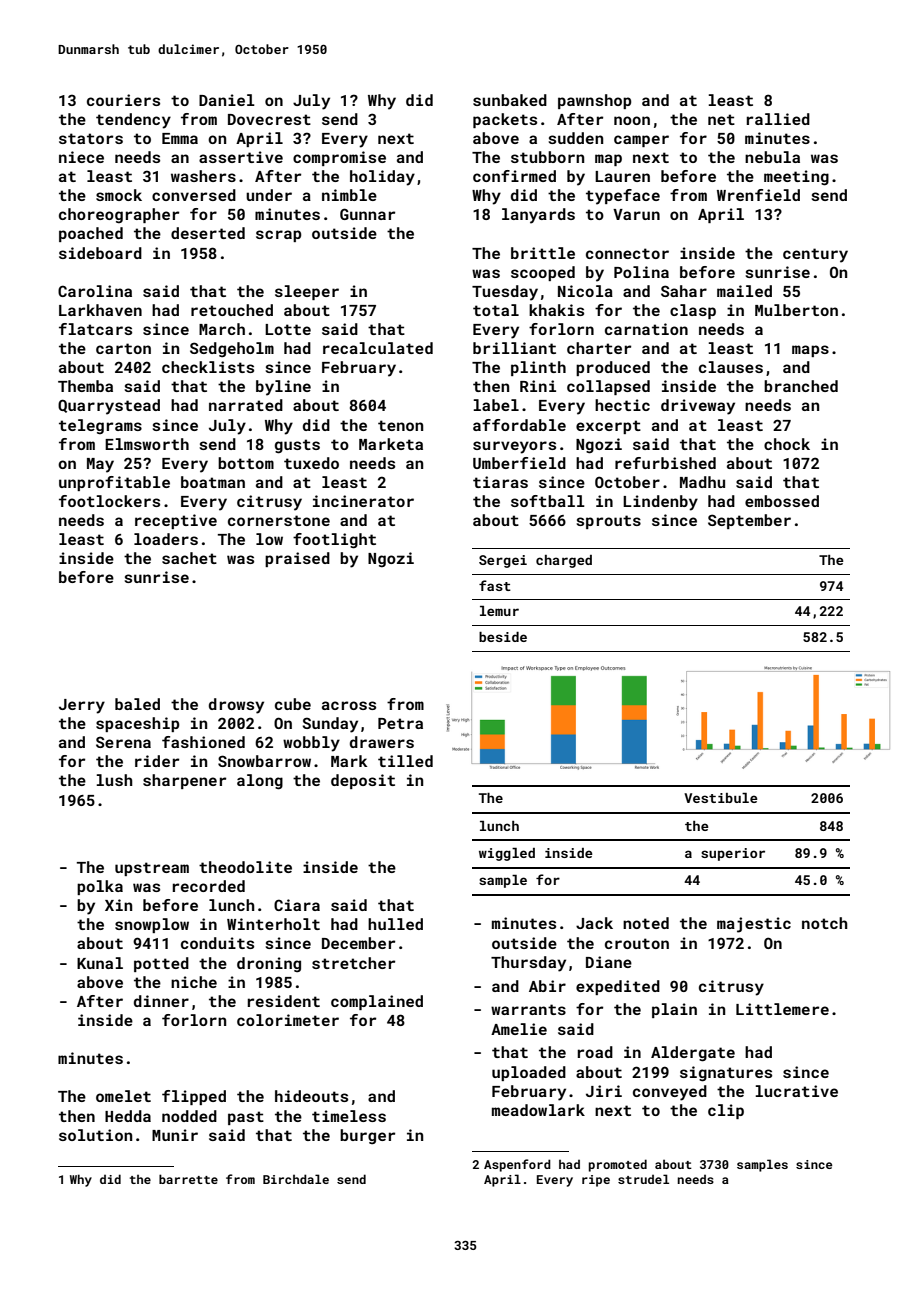  I want to click on boatman, so click(213, 482).
